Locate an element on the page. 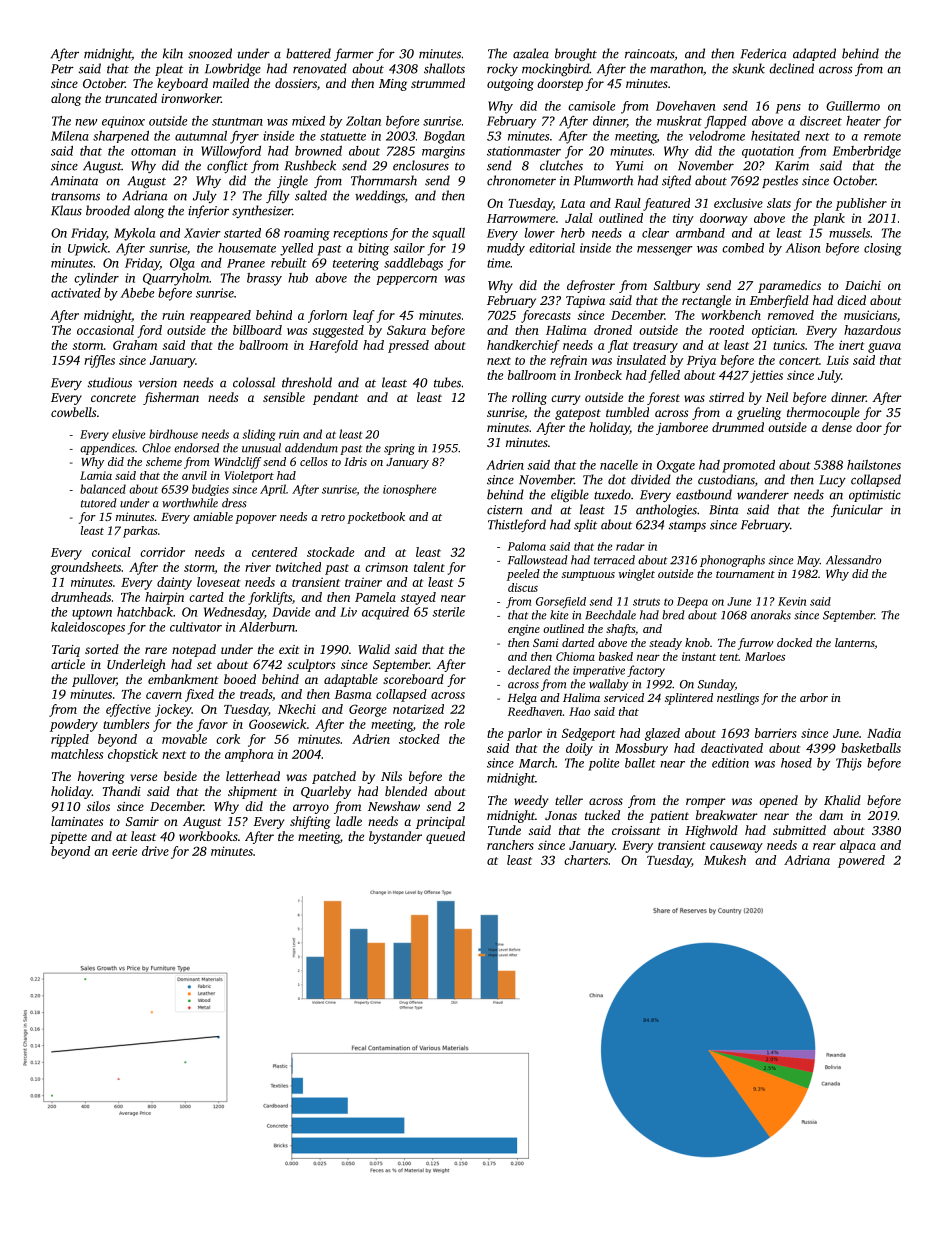 This image has width=952, height=1233. drive is located at coordinates (155, 851).
